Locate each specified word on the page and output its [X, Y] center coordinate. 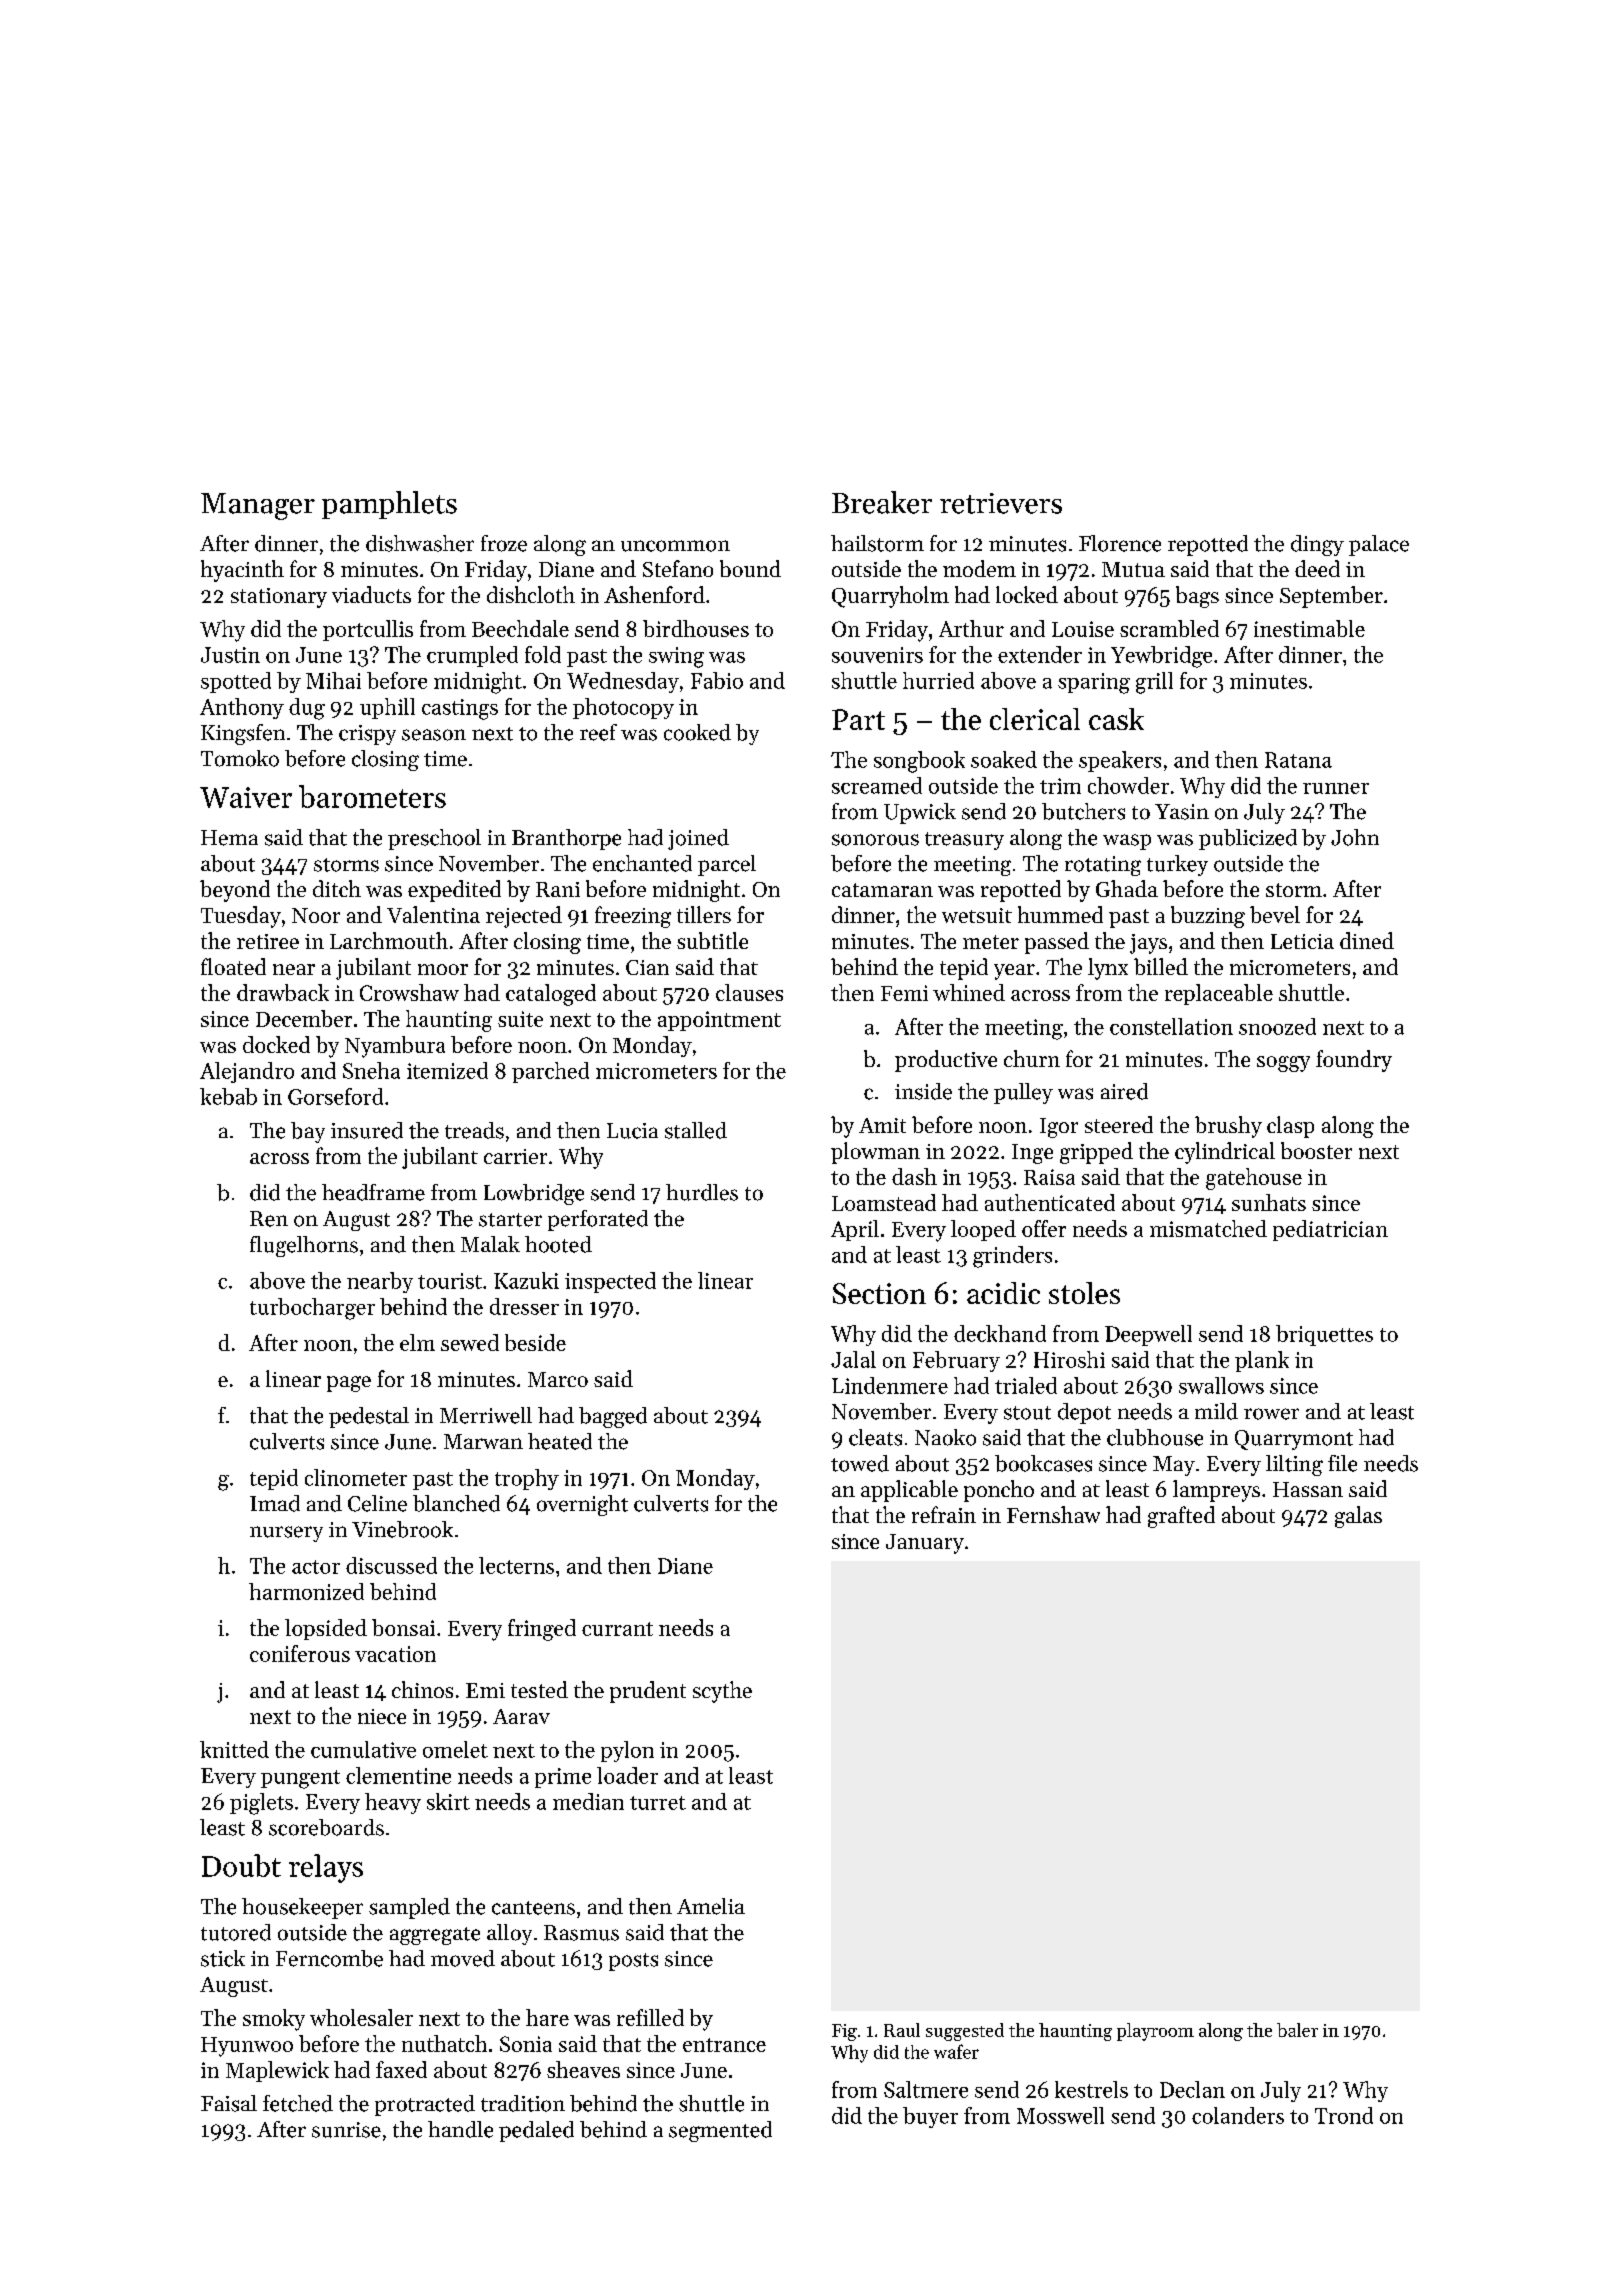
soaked [1004, 759]
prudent [648, 1692]
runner [1336, 788]
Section [879, 1293]
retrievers [1001, 503]
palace [1379, 545]
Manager [258, 506]
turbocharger [312, 1309]
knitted [234, 1749]
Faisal [229, 2103]
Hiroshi [1069, 1359]
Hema [229, 838]
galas [1358, 1517]
